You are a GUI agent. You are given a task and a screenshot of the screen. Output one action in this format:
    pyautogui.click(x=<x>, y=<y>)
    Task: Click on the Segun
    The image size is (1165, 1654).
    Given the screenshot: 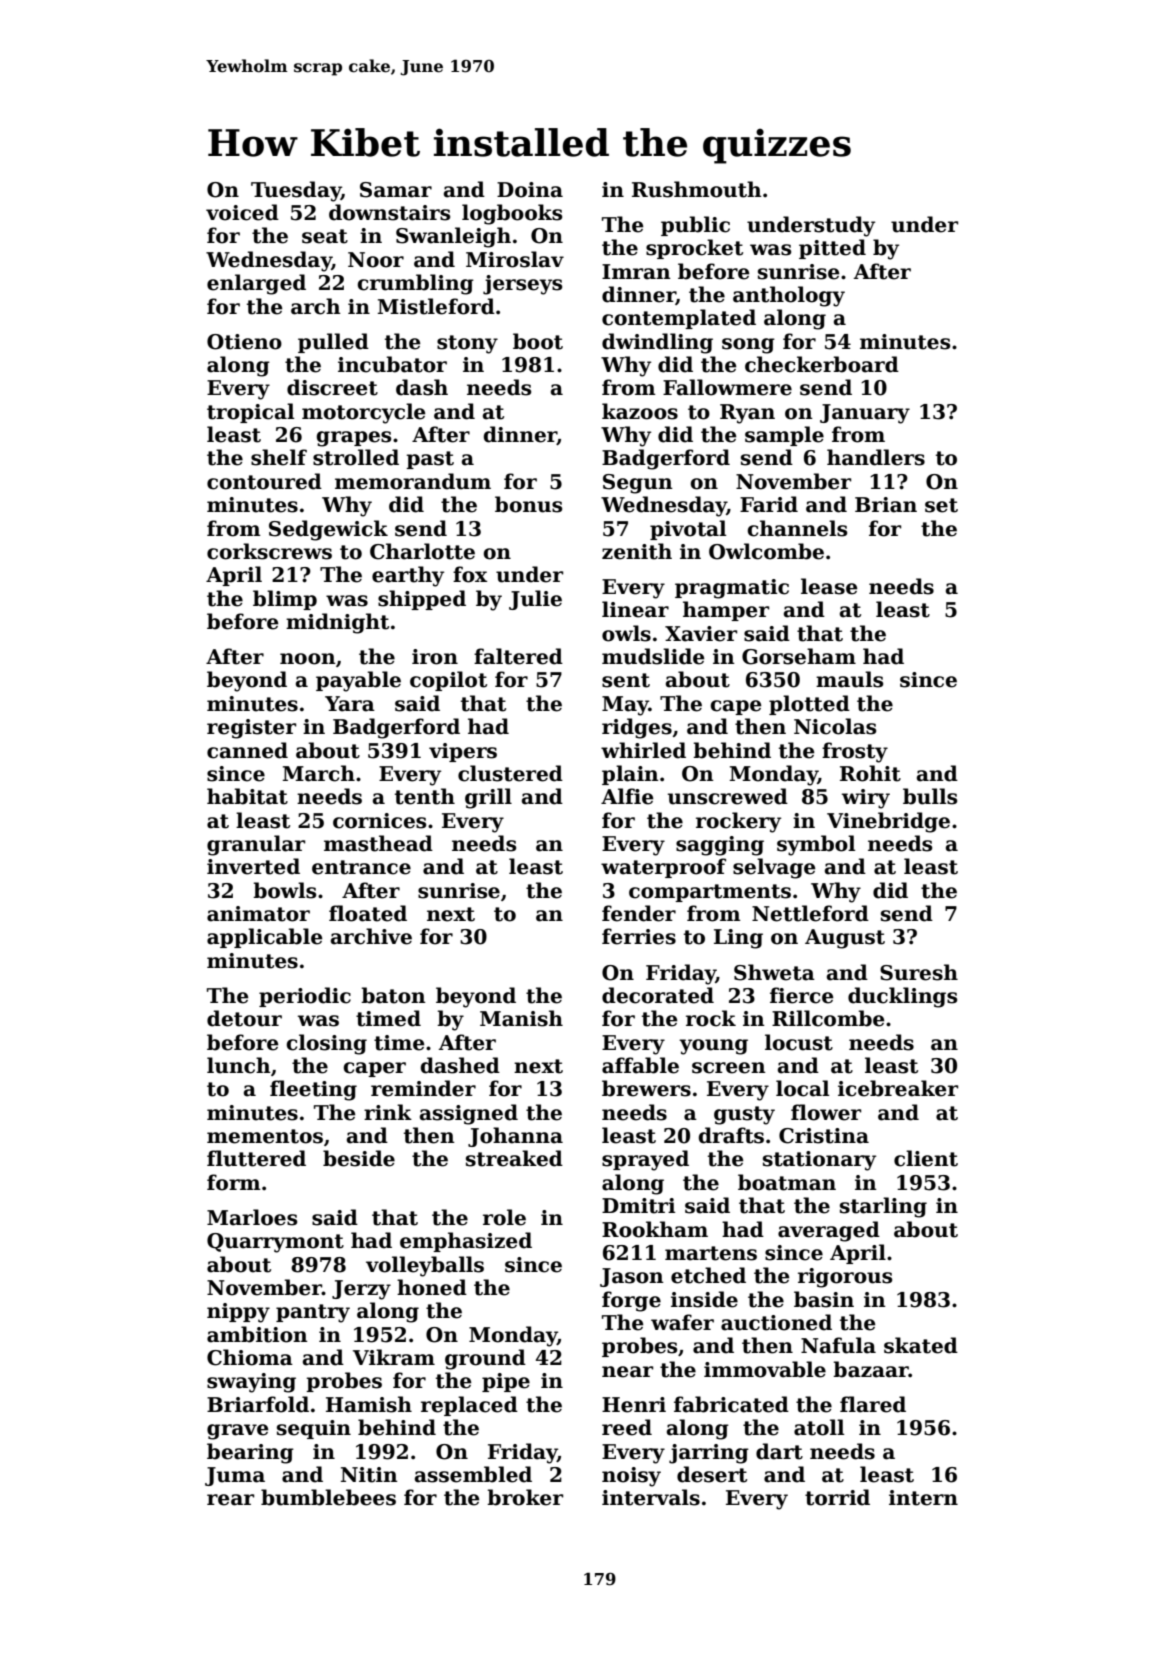 What is the action you would take?
    pyautogui.click(x=638, y=484)
